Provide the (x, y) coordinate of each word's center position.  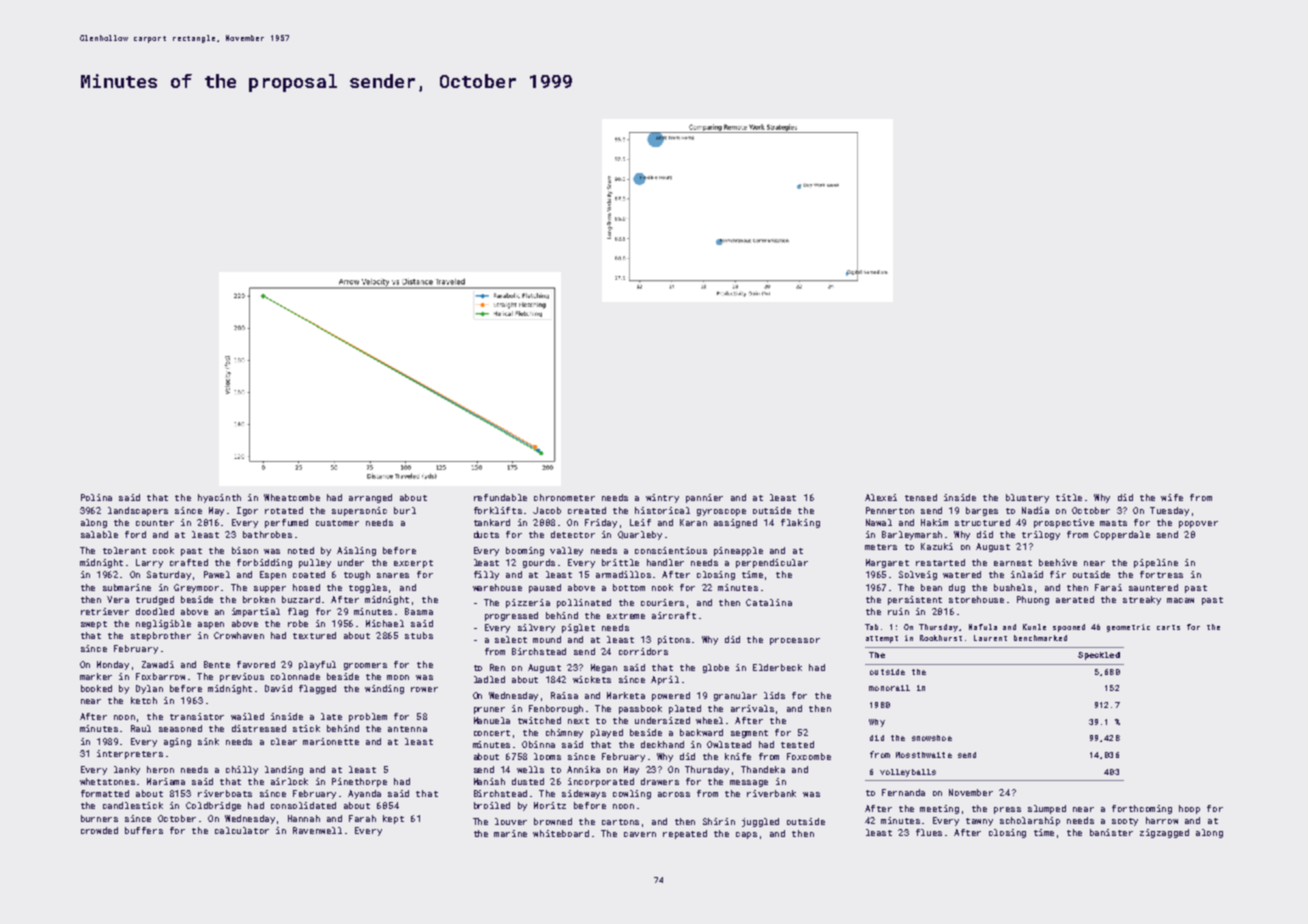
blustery (1027, 498)
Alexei (881, 497)
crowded (99, 830)
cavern (640, 834)
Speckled (1099, 656)
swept (94, 625)
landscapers (138, 511)
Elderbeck (777, 667)
